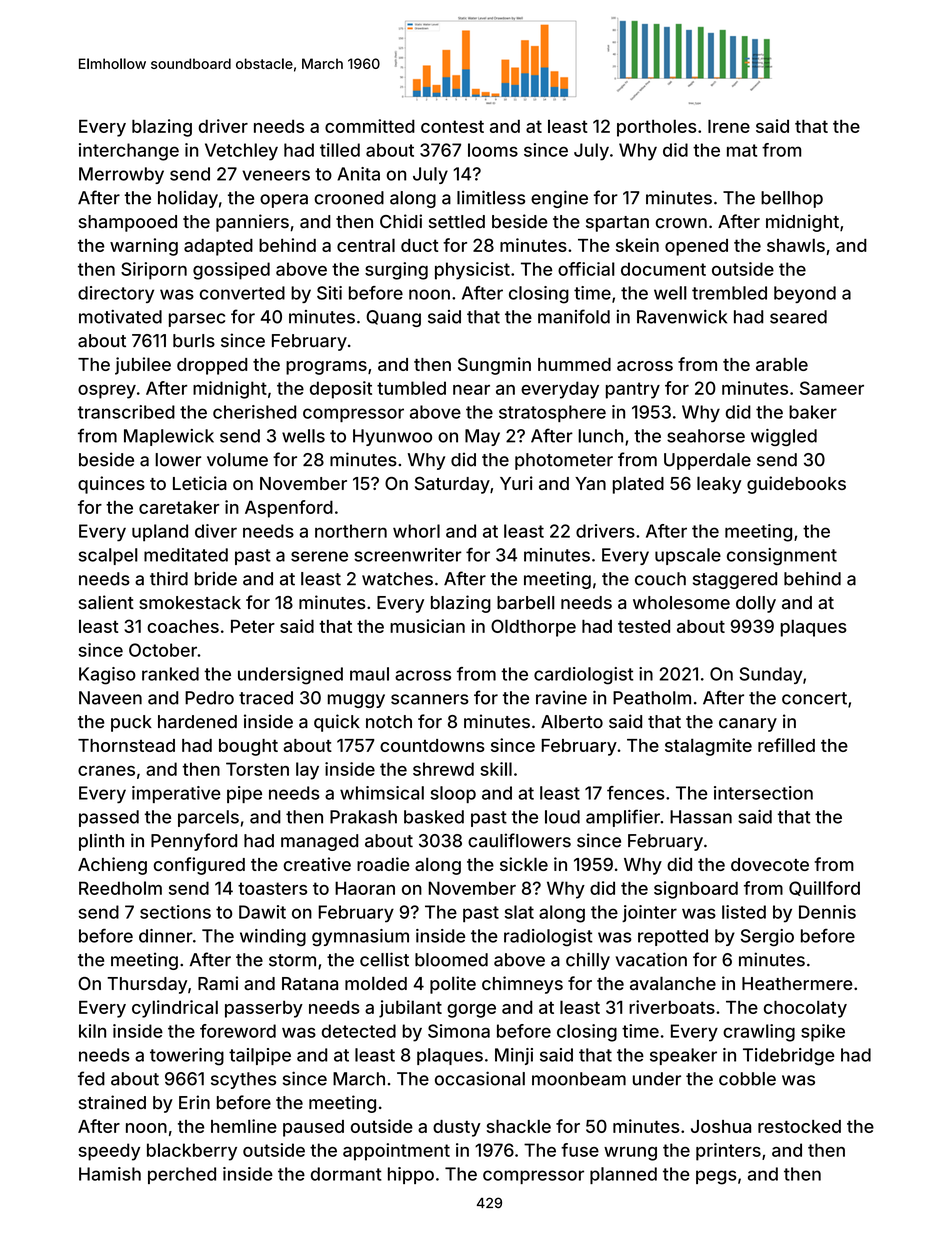 The height and width of the screenshot is (1233, 952). What do you see at coordinates (434, 817) in the screenshot?
I see `basked` at bounding box center [434, 817].
